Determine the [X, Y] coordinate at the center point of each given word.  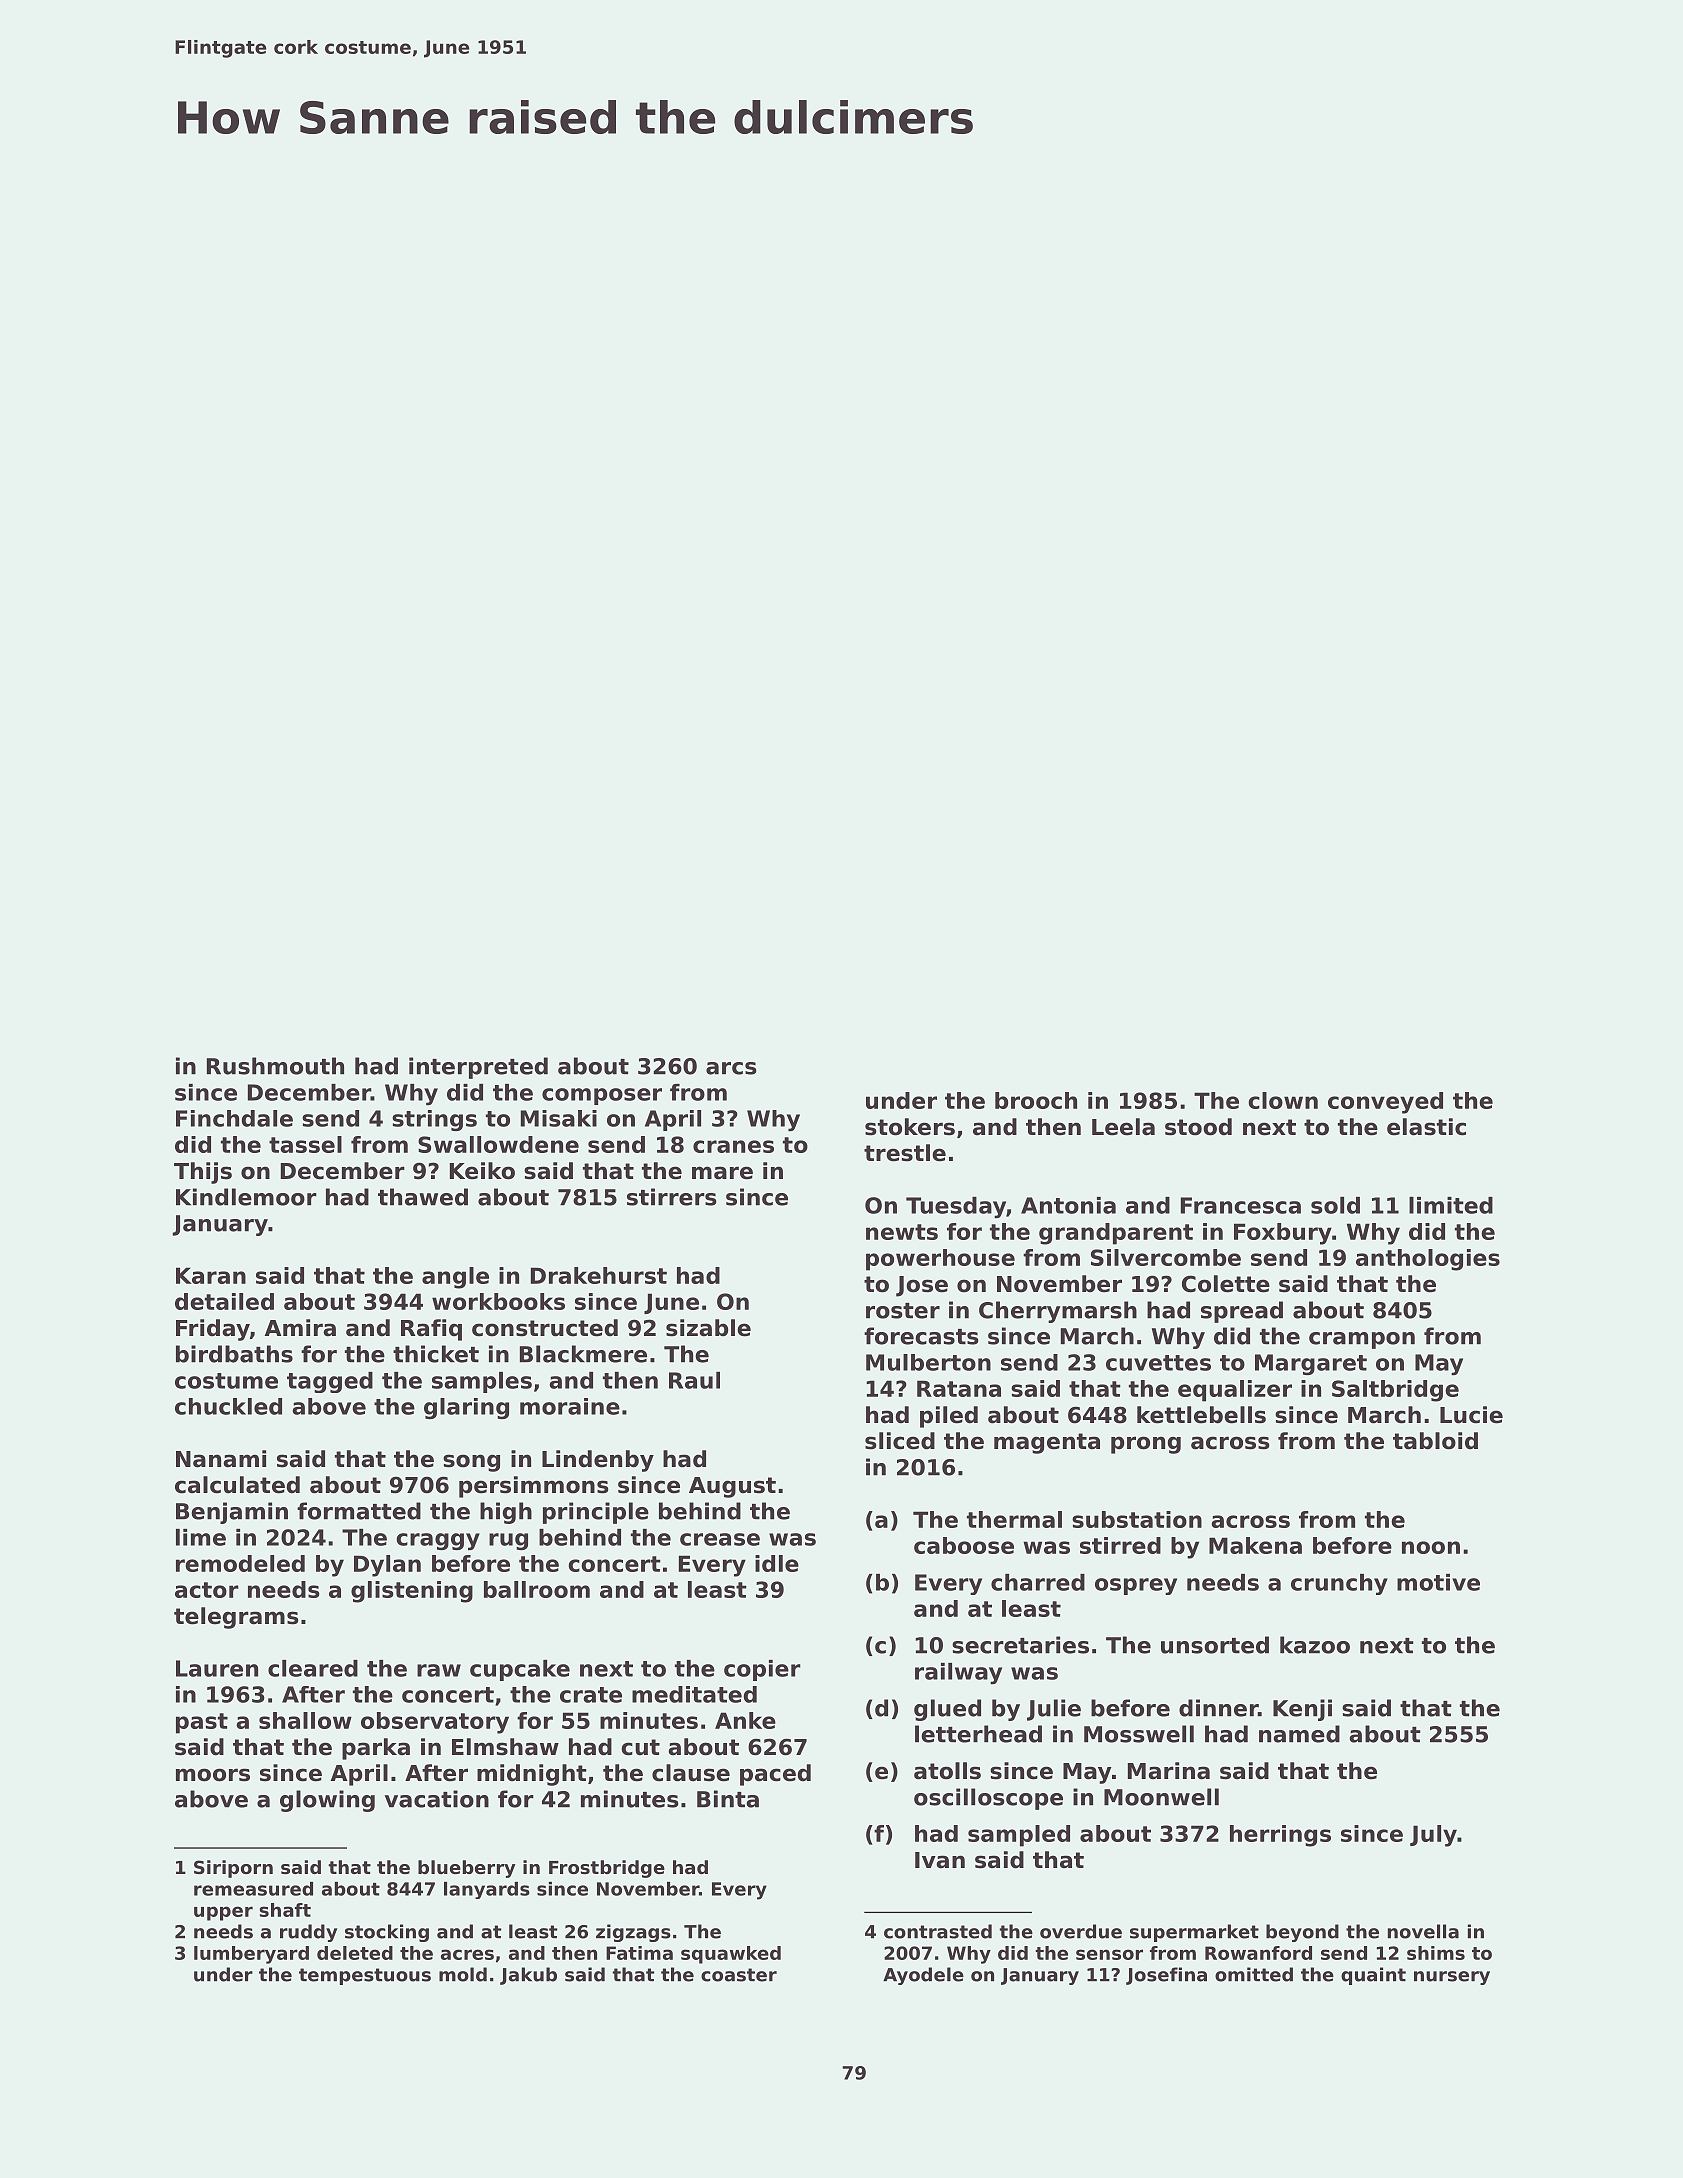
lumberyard [251, 1955]
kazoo [1315, 1645]
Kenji [1302, 1710]
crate [591, 1695]
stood [1198, 1127]
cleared [313, 1668]
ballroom [537, 1589]
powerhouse [940, 1260]
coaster [739, 1975]
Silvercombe [1166, 1257]
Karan [211, 1275]
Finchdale [234, 1118]
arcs [731, 1068]
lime [201, 1537]
